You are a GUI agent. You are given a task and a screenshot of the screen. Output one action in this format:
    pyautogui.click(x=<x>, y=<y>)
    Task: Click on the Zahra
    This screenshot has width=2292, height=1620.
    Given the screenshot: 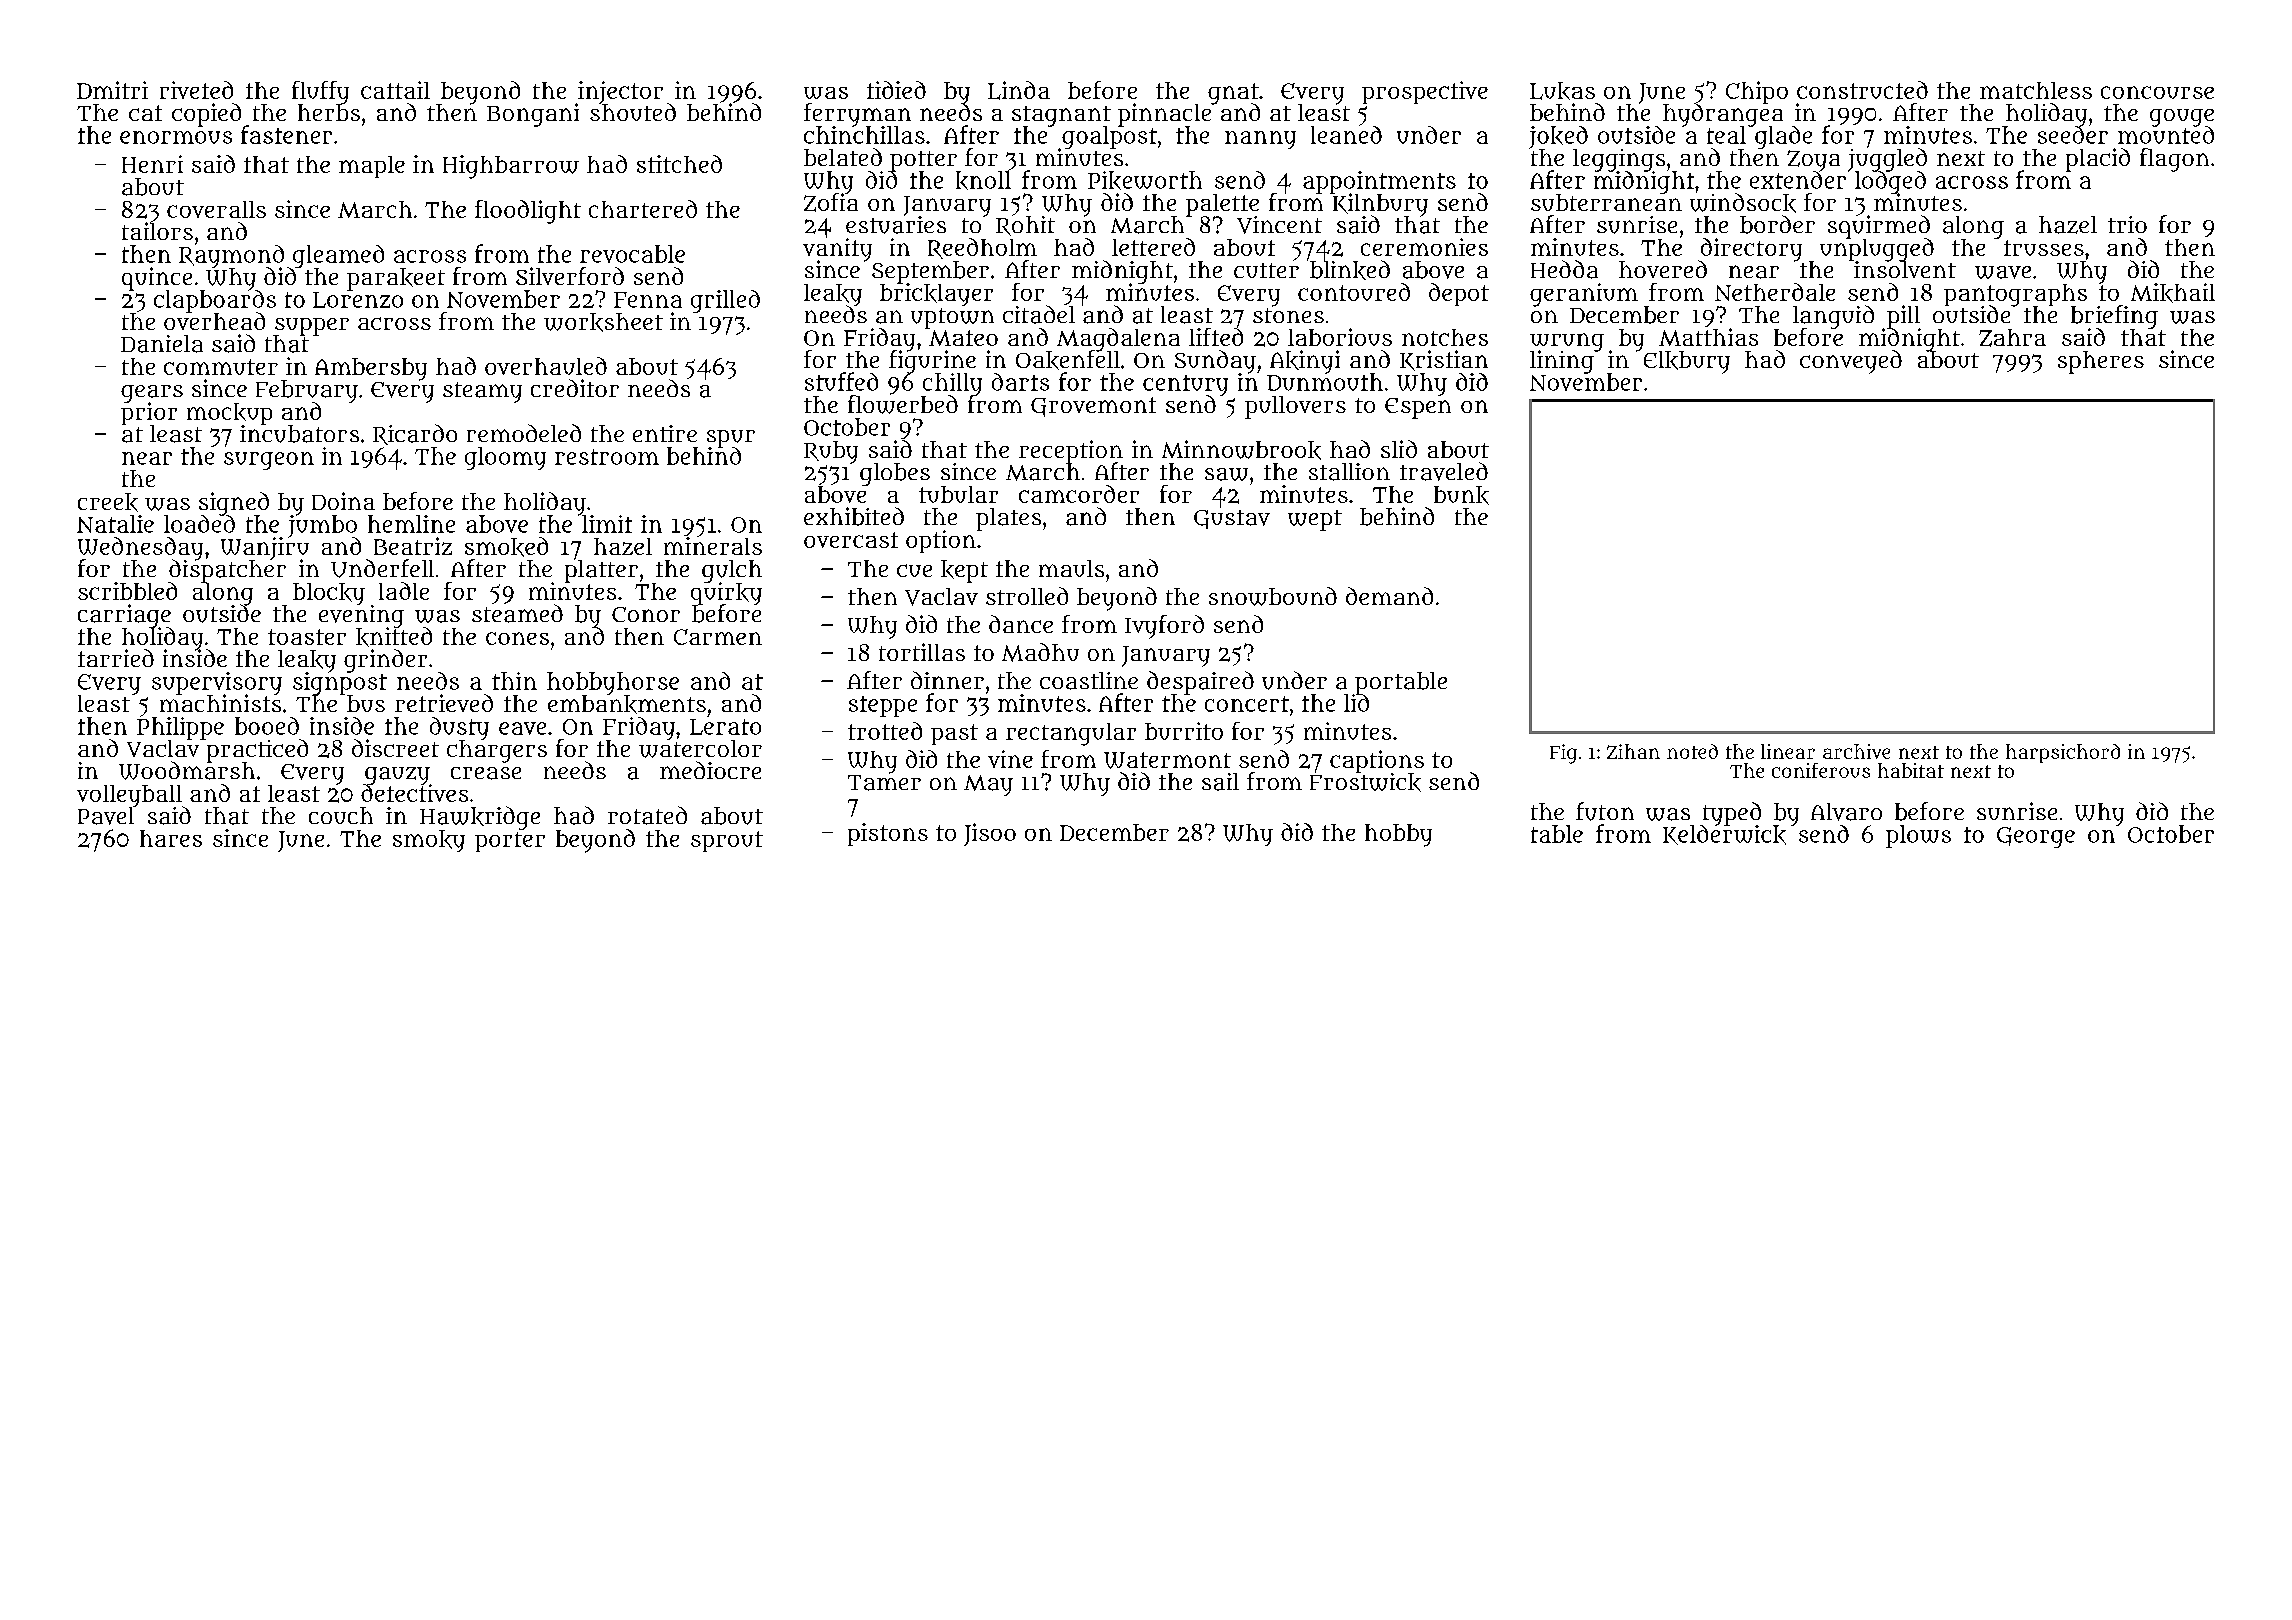 What is the action you would take?
    pyautogui.click(x=2012, y=338)
